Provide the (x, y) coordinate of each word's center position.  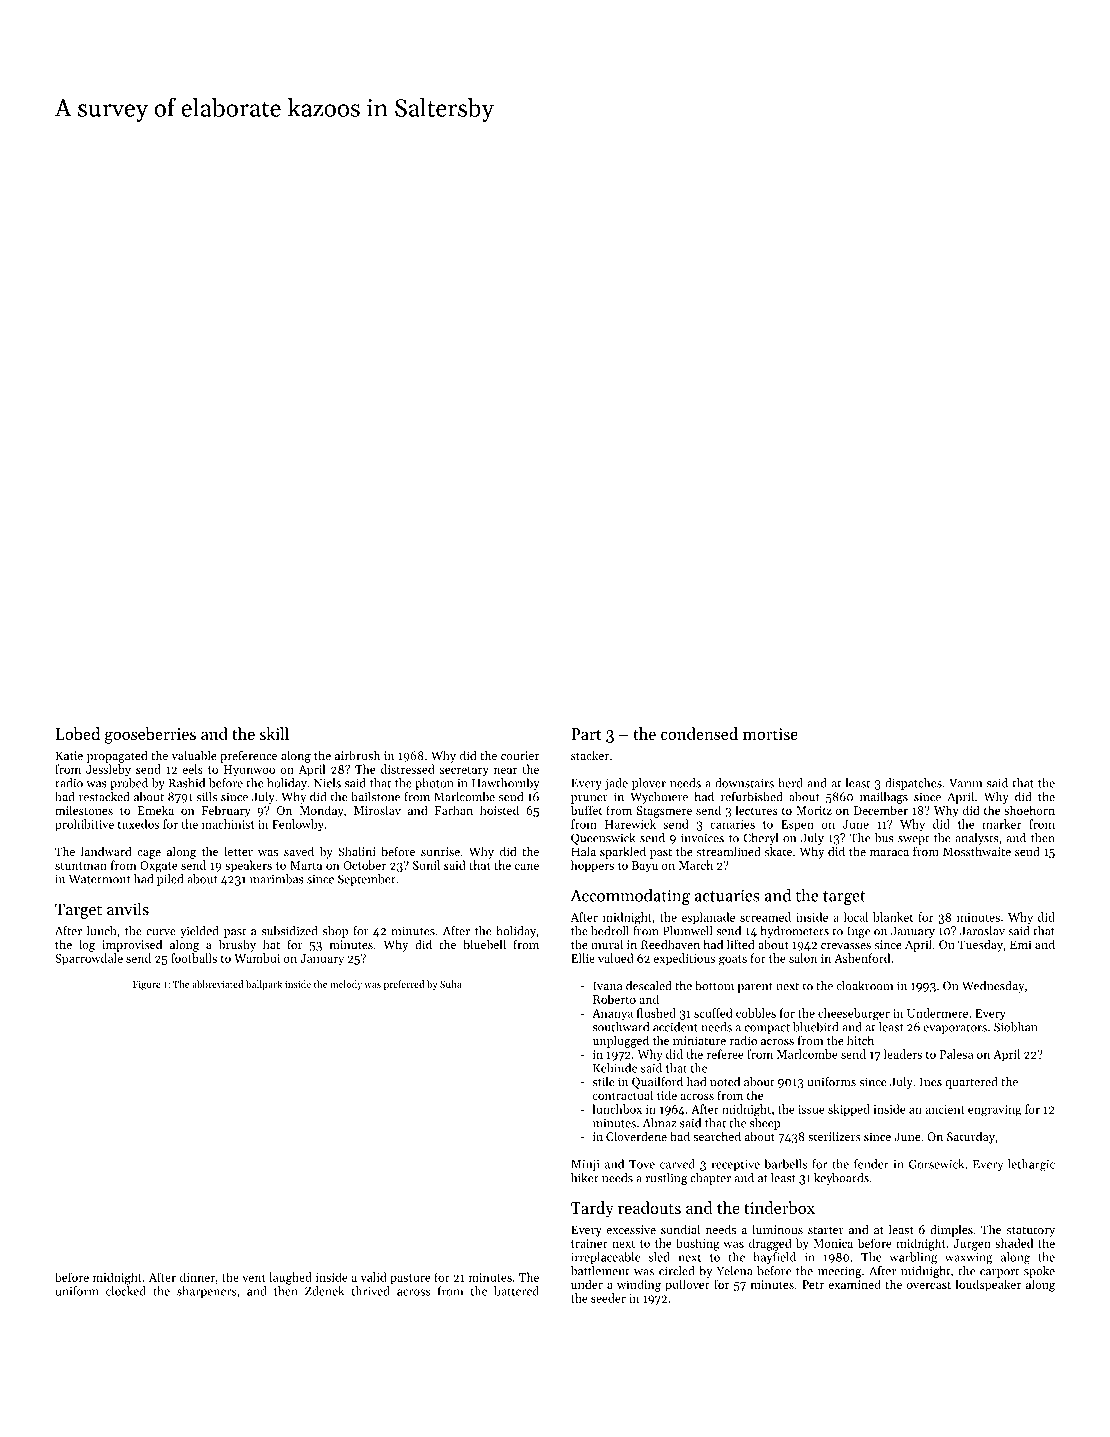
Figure (147, 985)
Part (586, 734)
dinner (197, 1277)
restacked (104, 797)
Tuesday (980, 945)
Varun (965, 783)
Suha (451, 984)
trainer (589, 1243)
